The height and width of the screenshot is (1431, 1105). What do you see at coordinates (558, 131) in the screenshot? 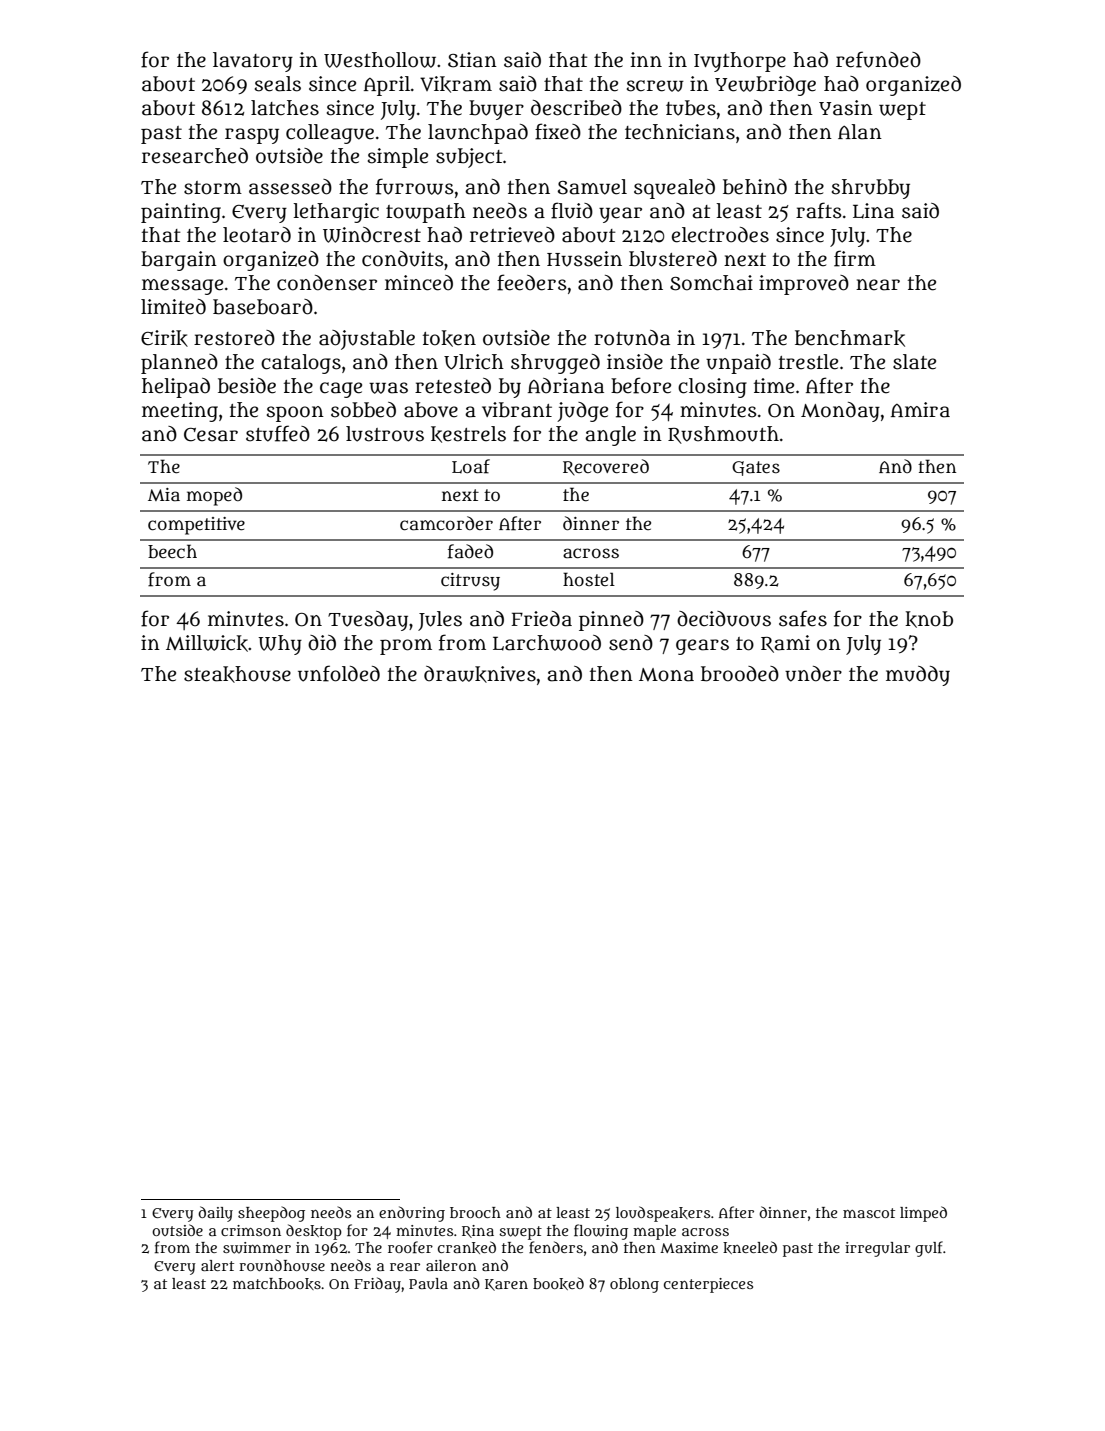
I see `fixed` at bounding box center [558, 131].
